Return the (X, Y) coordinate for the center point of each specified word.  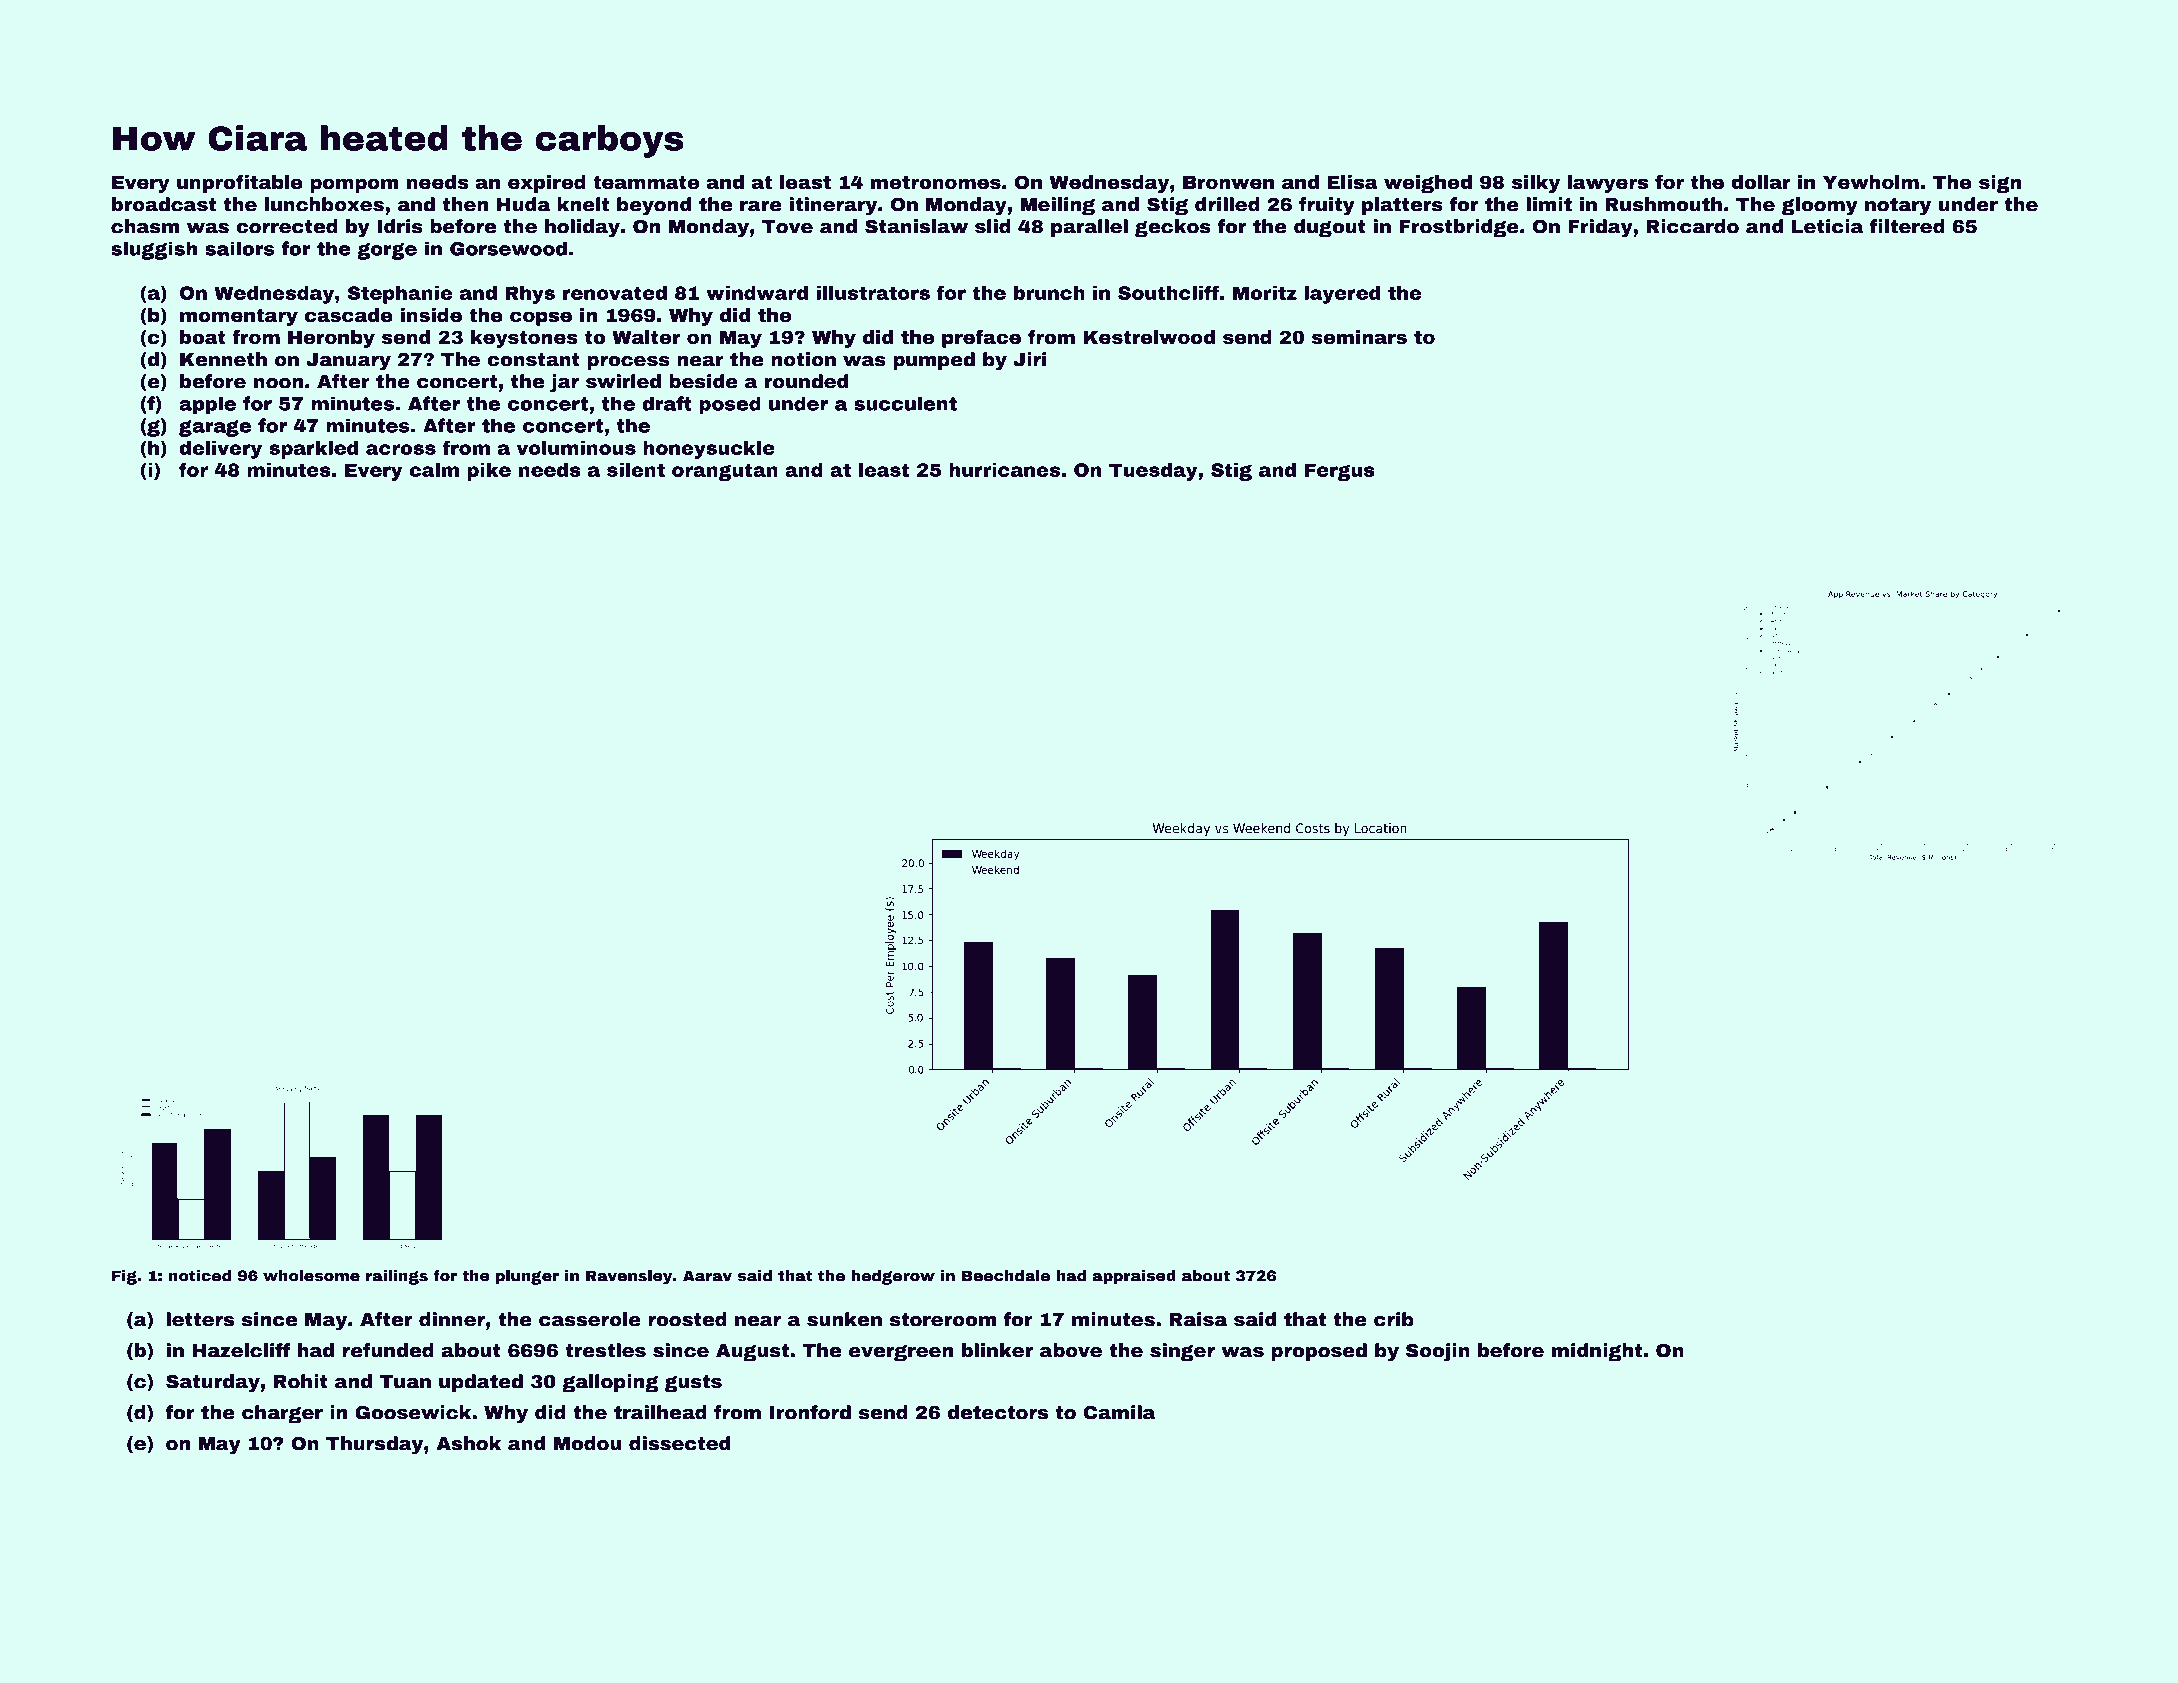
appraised (1134, 1277)
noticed (200, 1276)
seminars (1359, 337)
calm (434, 470)
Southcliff (1168, 292)
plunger (527, 1277)
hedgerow (893, 1277)
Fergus (1340, 472)
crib (1394, 1319)
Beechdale (1006, 1276)
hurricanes (1004, 470)
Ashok (468, 1443)
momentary (239, 317)
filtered (1907, 226)
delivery (220, 450)
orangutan (725, 472)
